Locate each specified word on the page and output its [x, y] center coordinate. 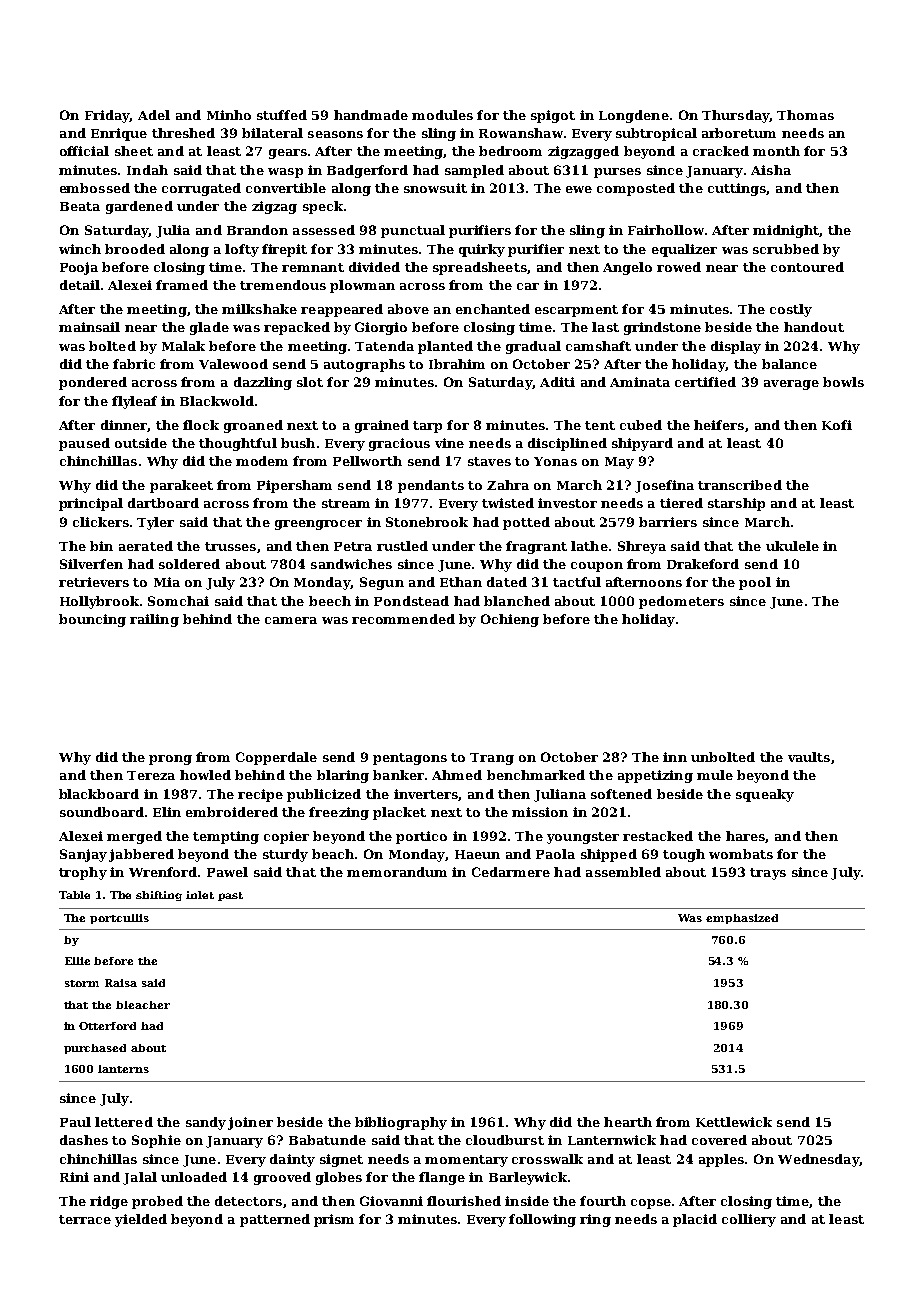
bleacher [143, 1005]
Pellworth [367, 461]
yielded [141, 1220]
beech [330, 601]
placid [695, 1220]
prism [334, 1220]
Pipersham [294, 486]
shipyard [642, 444]
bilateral [272, 133]
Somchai [178, 601]
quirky [482, 250]
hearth [628, 1122]
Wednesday [818, 1160]
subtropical [656, 134]
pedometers [681, 602]
